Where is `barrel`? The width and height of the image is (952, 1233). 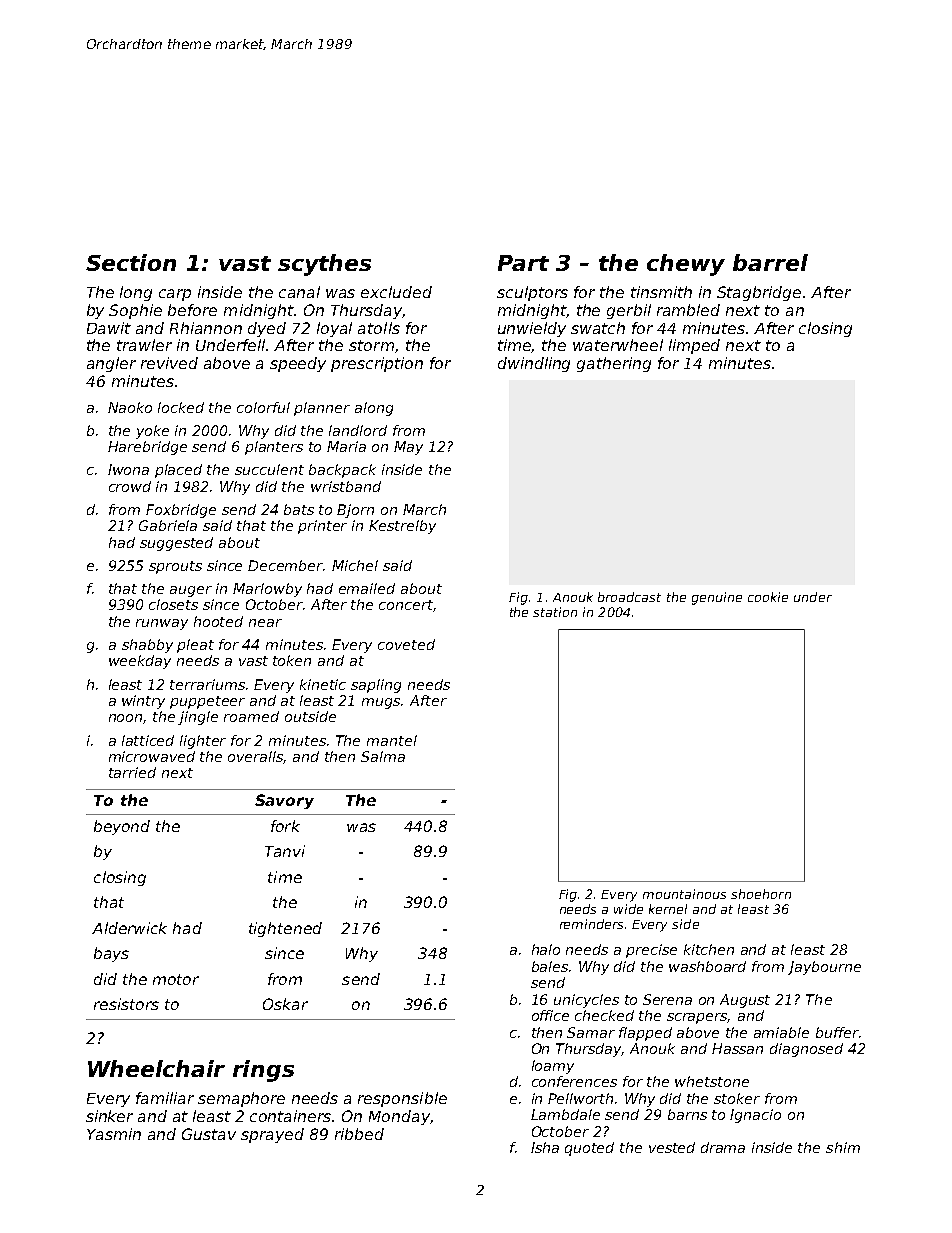
barrel is located at coordinates (770, 262).
